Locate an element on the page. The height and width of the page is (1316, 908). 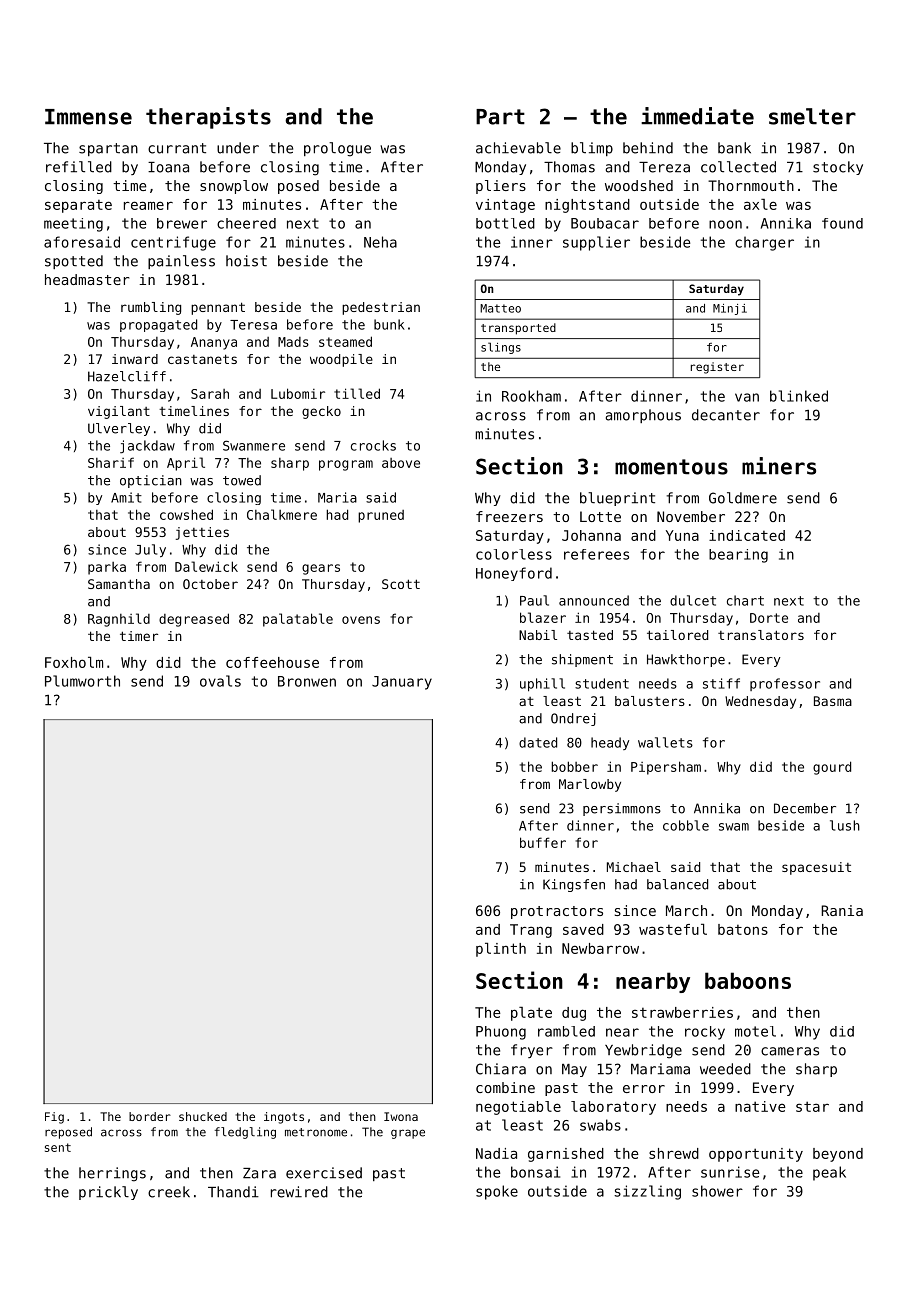
brewer is located at coordinates (182, 223).
